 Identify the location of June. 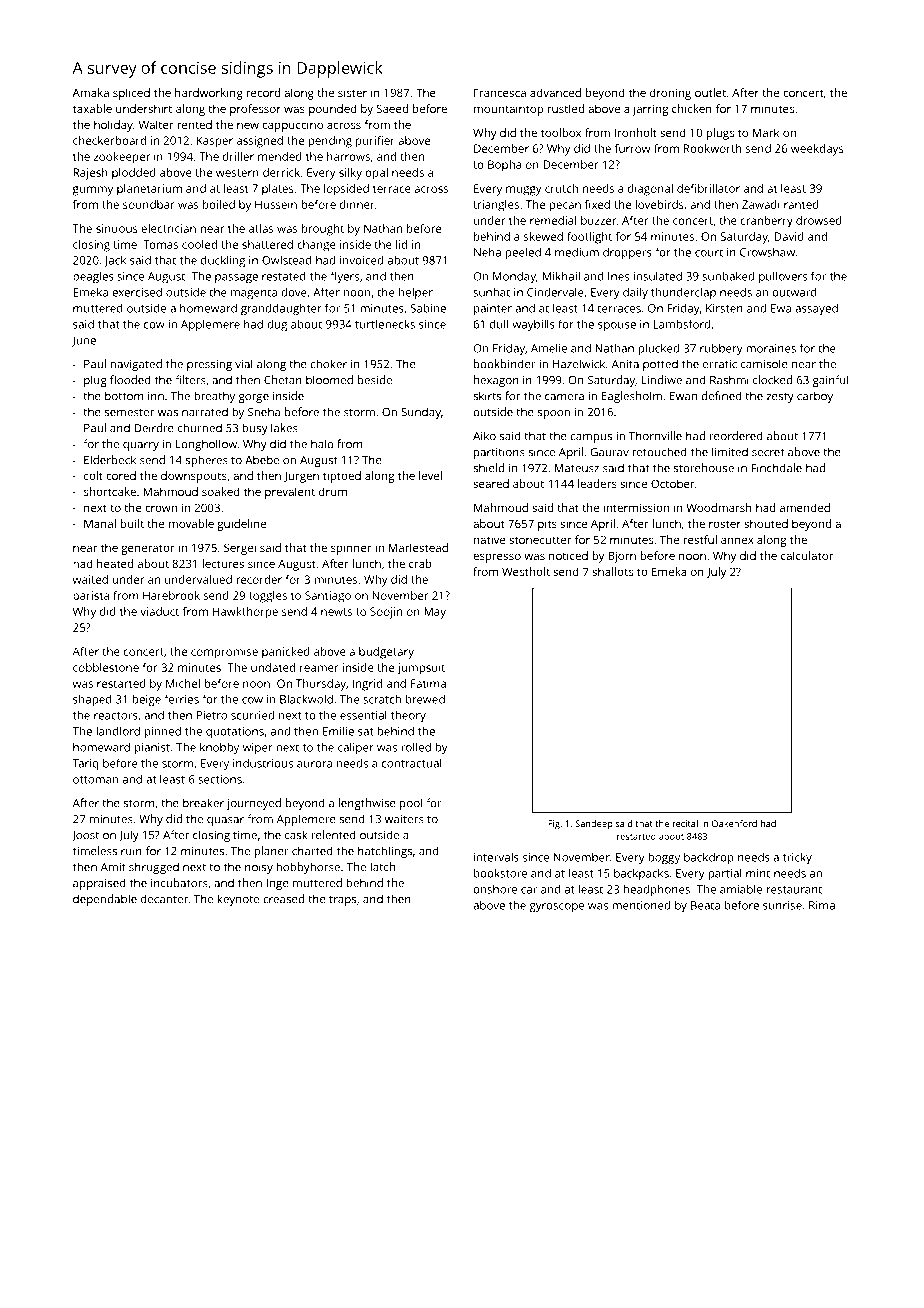
(83, 341).
